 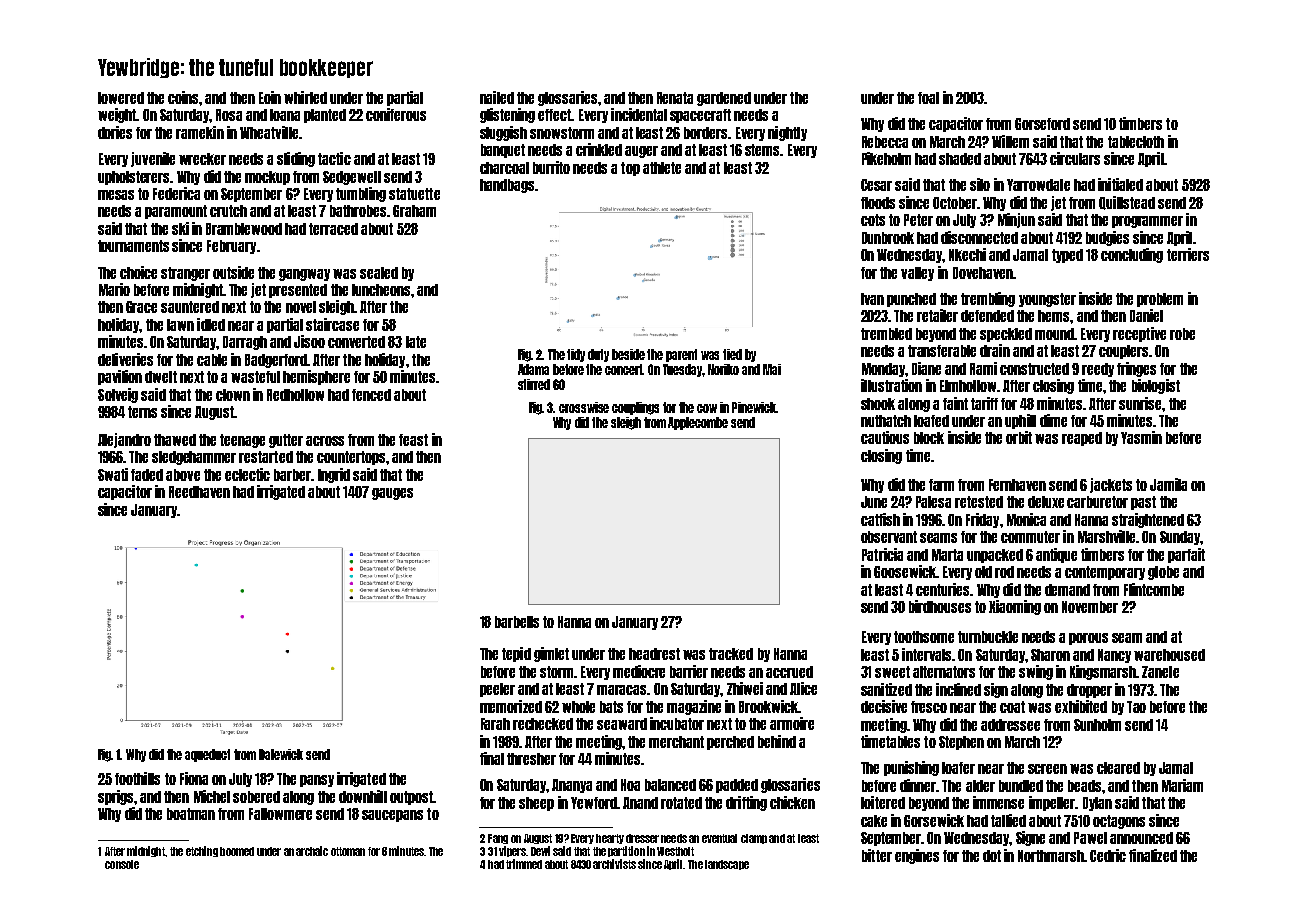 I want to click on behind, so click(x=777, y=741).
